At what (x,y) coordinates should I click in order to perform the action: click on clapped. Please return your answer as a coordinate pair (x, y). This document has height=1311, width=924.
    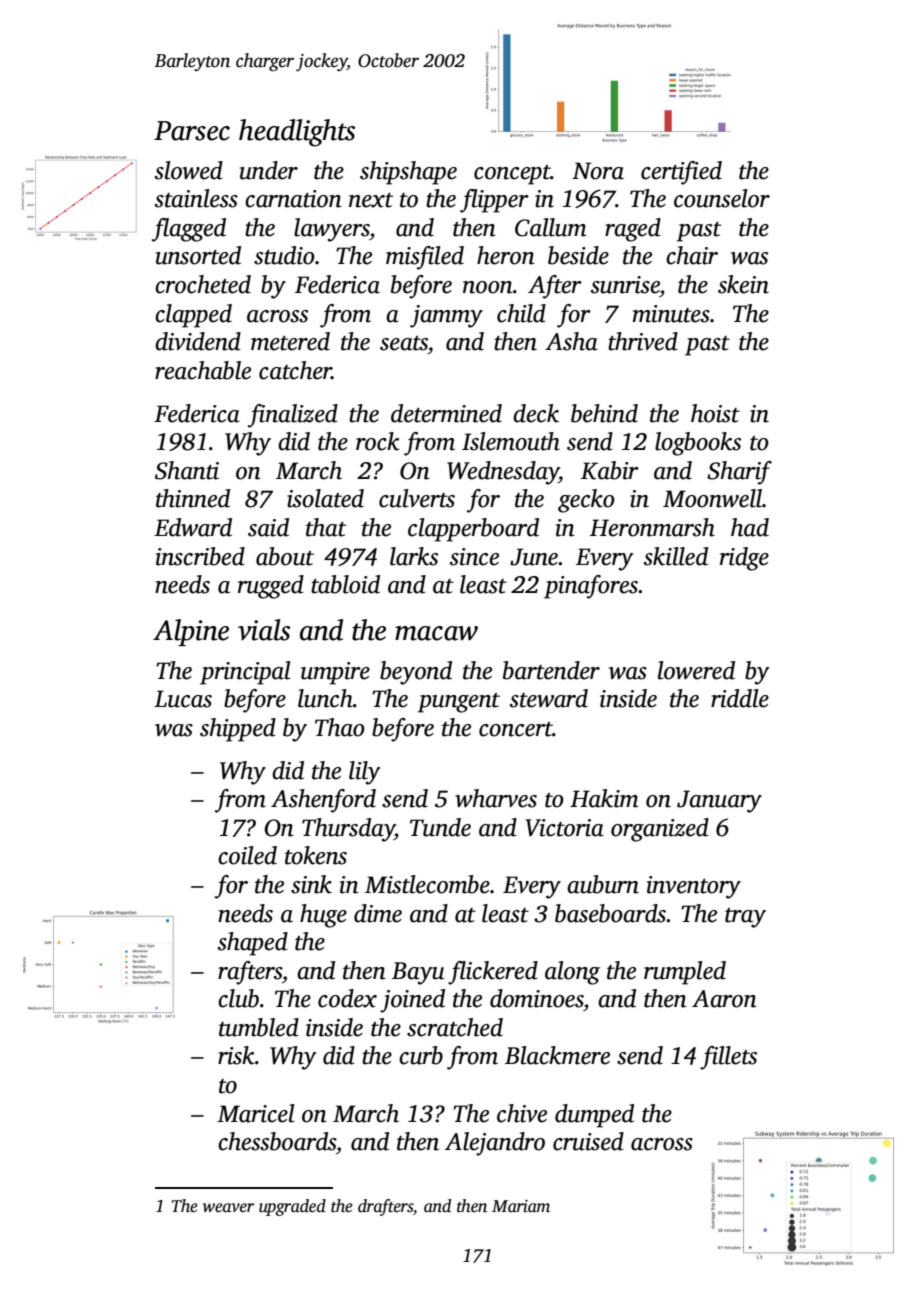
    Looking at the image, I should click on (193, 316).
